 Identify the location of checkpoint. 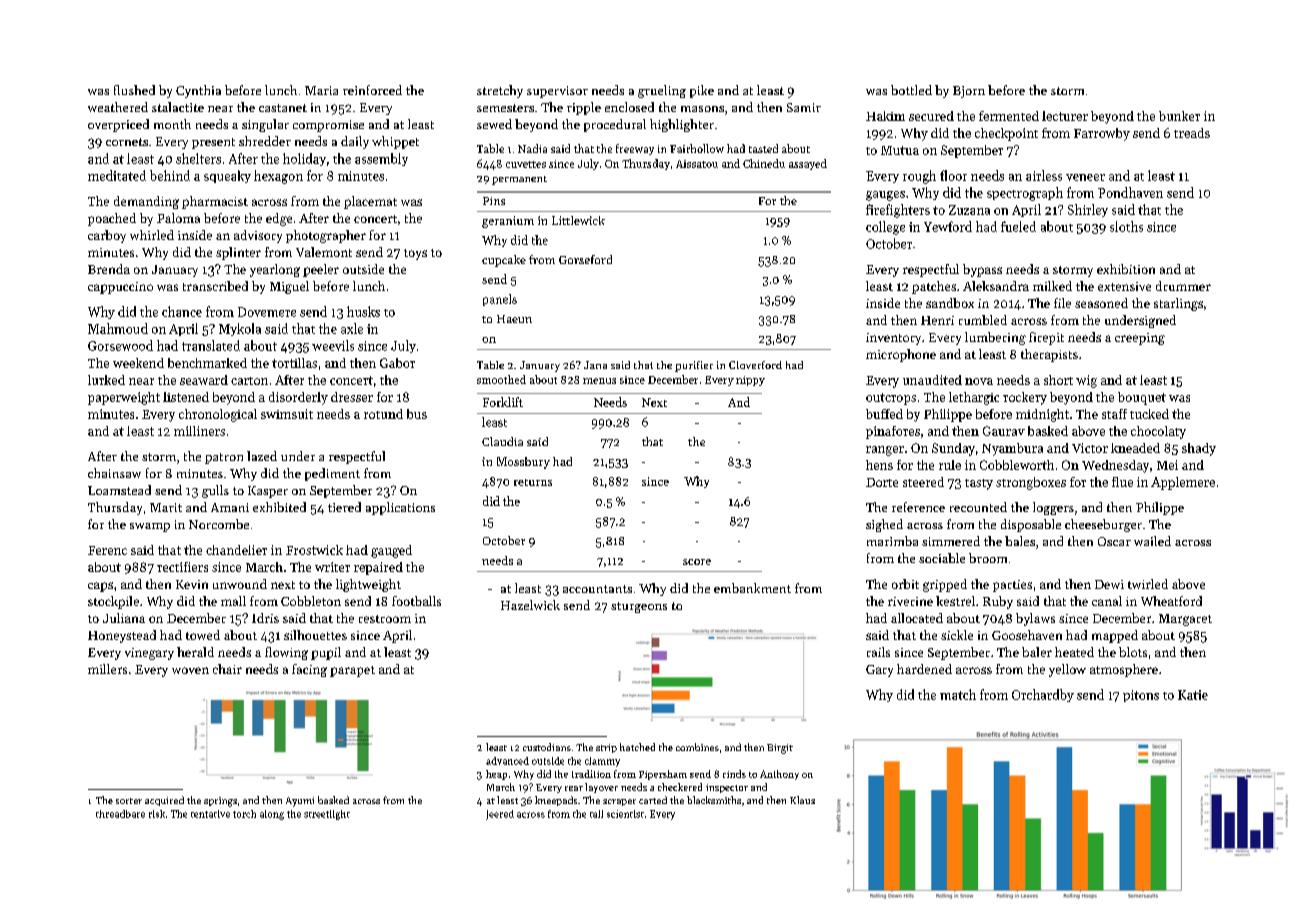
(1006, 134).
